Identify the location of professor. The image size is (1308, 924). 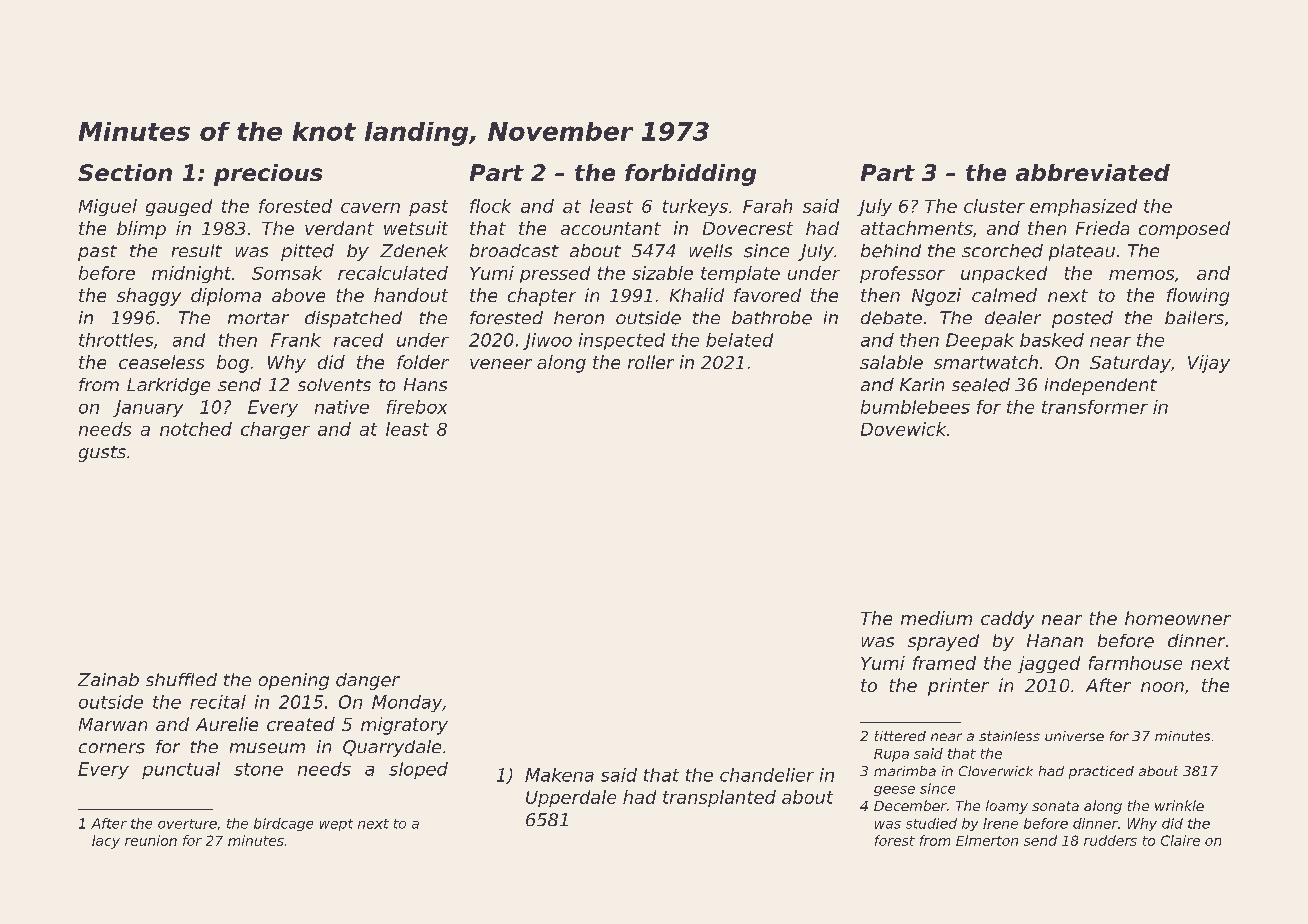
(902, 274).
